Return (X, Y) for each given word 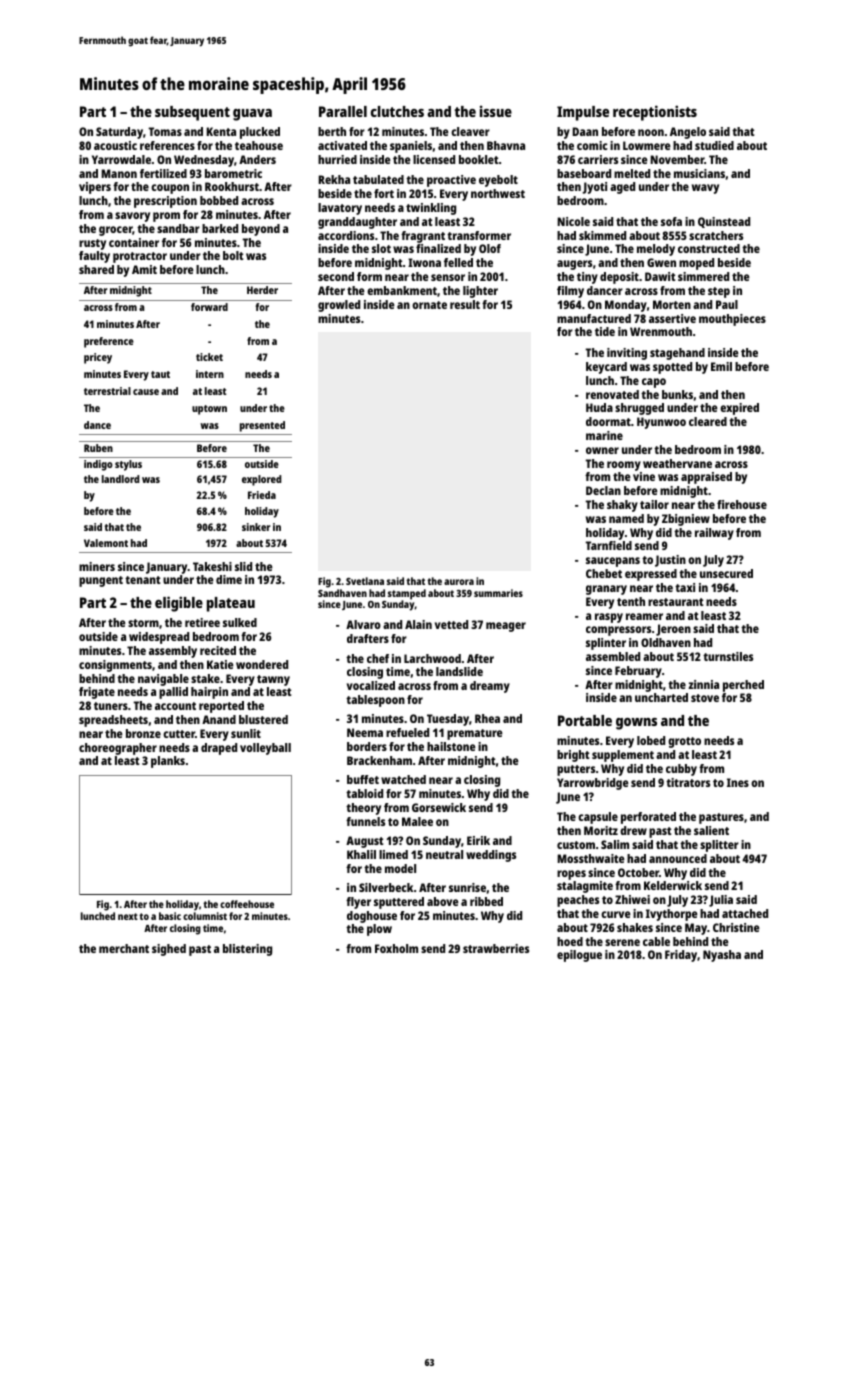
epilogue (579, 956)
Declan (603, 490)
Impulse (583, 113)
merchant (124, 948)
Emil (721, 366)
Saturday (119, 133)
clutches (397, 111)
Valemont (106, 543)
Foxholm (396, 948)
